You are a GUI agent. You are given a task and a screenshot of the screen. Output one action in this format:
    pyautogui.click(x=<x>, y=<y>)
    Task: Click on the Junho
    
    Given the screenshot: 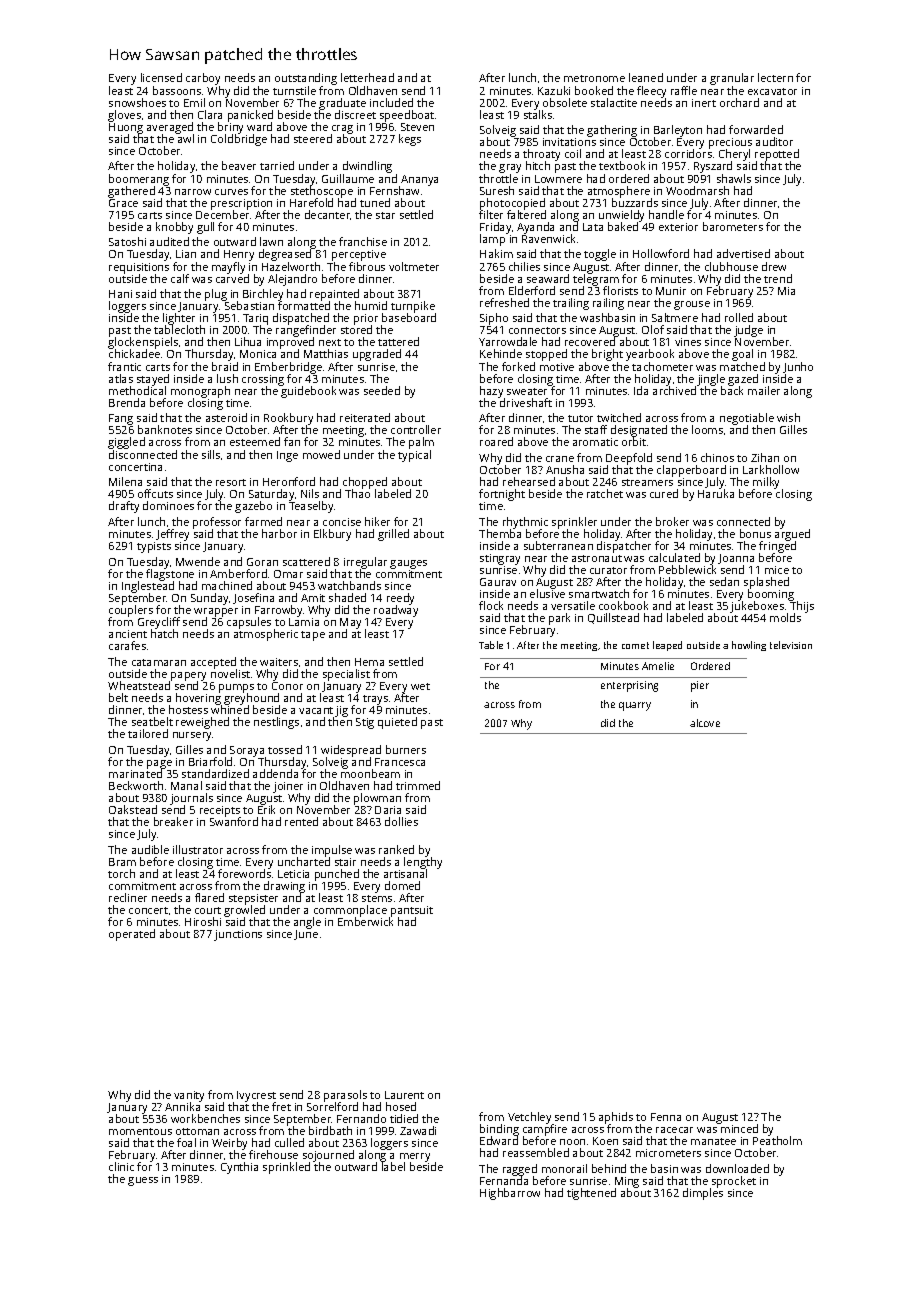 What is the action you would take?
    pyautogui.click(x=798, y=367)
